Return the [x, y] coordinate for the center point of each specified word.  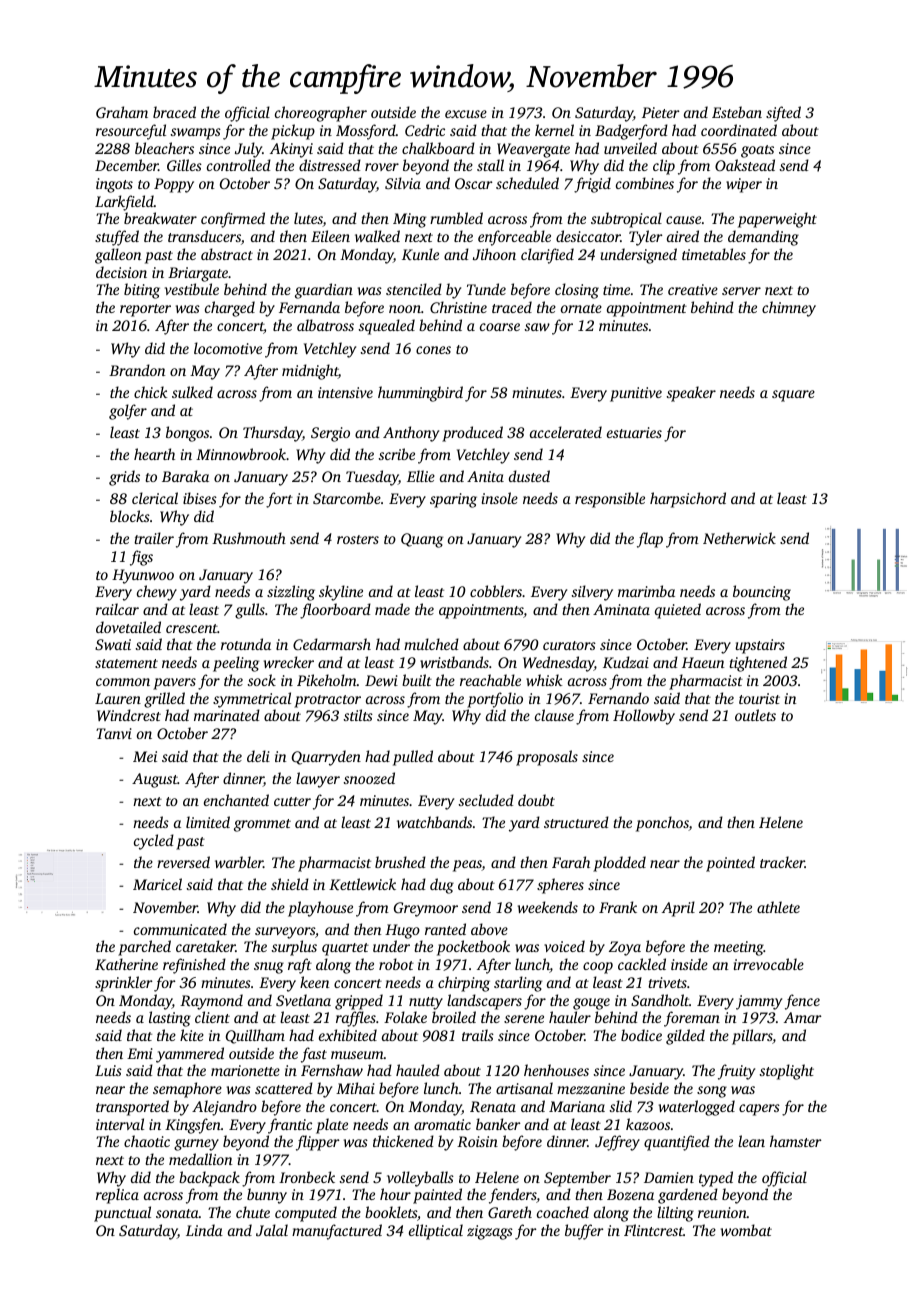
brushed [400, 862]
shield [290, 884]
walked [377, 236]
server [741, 291]
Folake [405, 1017]
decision [121, 272]
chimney [789, 309]
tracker [782, 862]
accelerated [566, 432]
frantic [290, 1126]
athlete [778, 907]
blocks [130, 516]
